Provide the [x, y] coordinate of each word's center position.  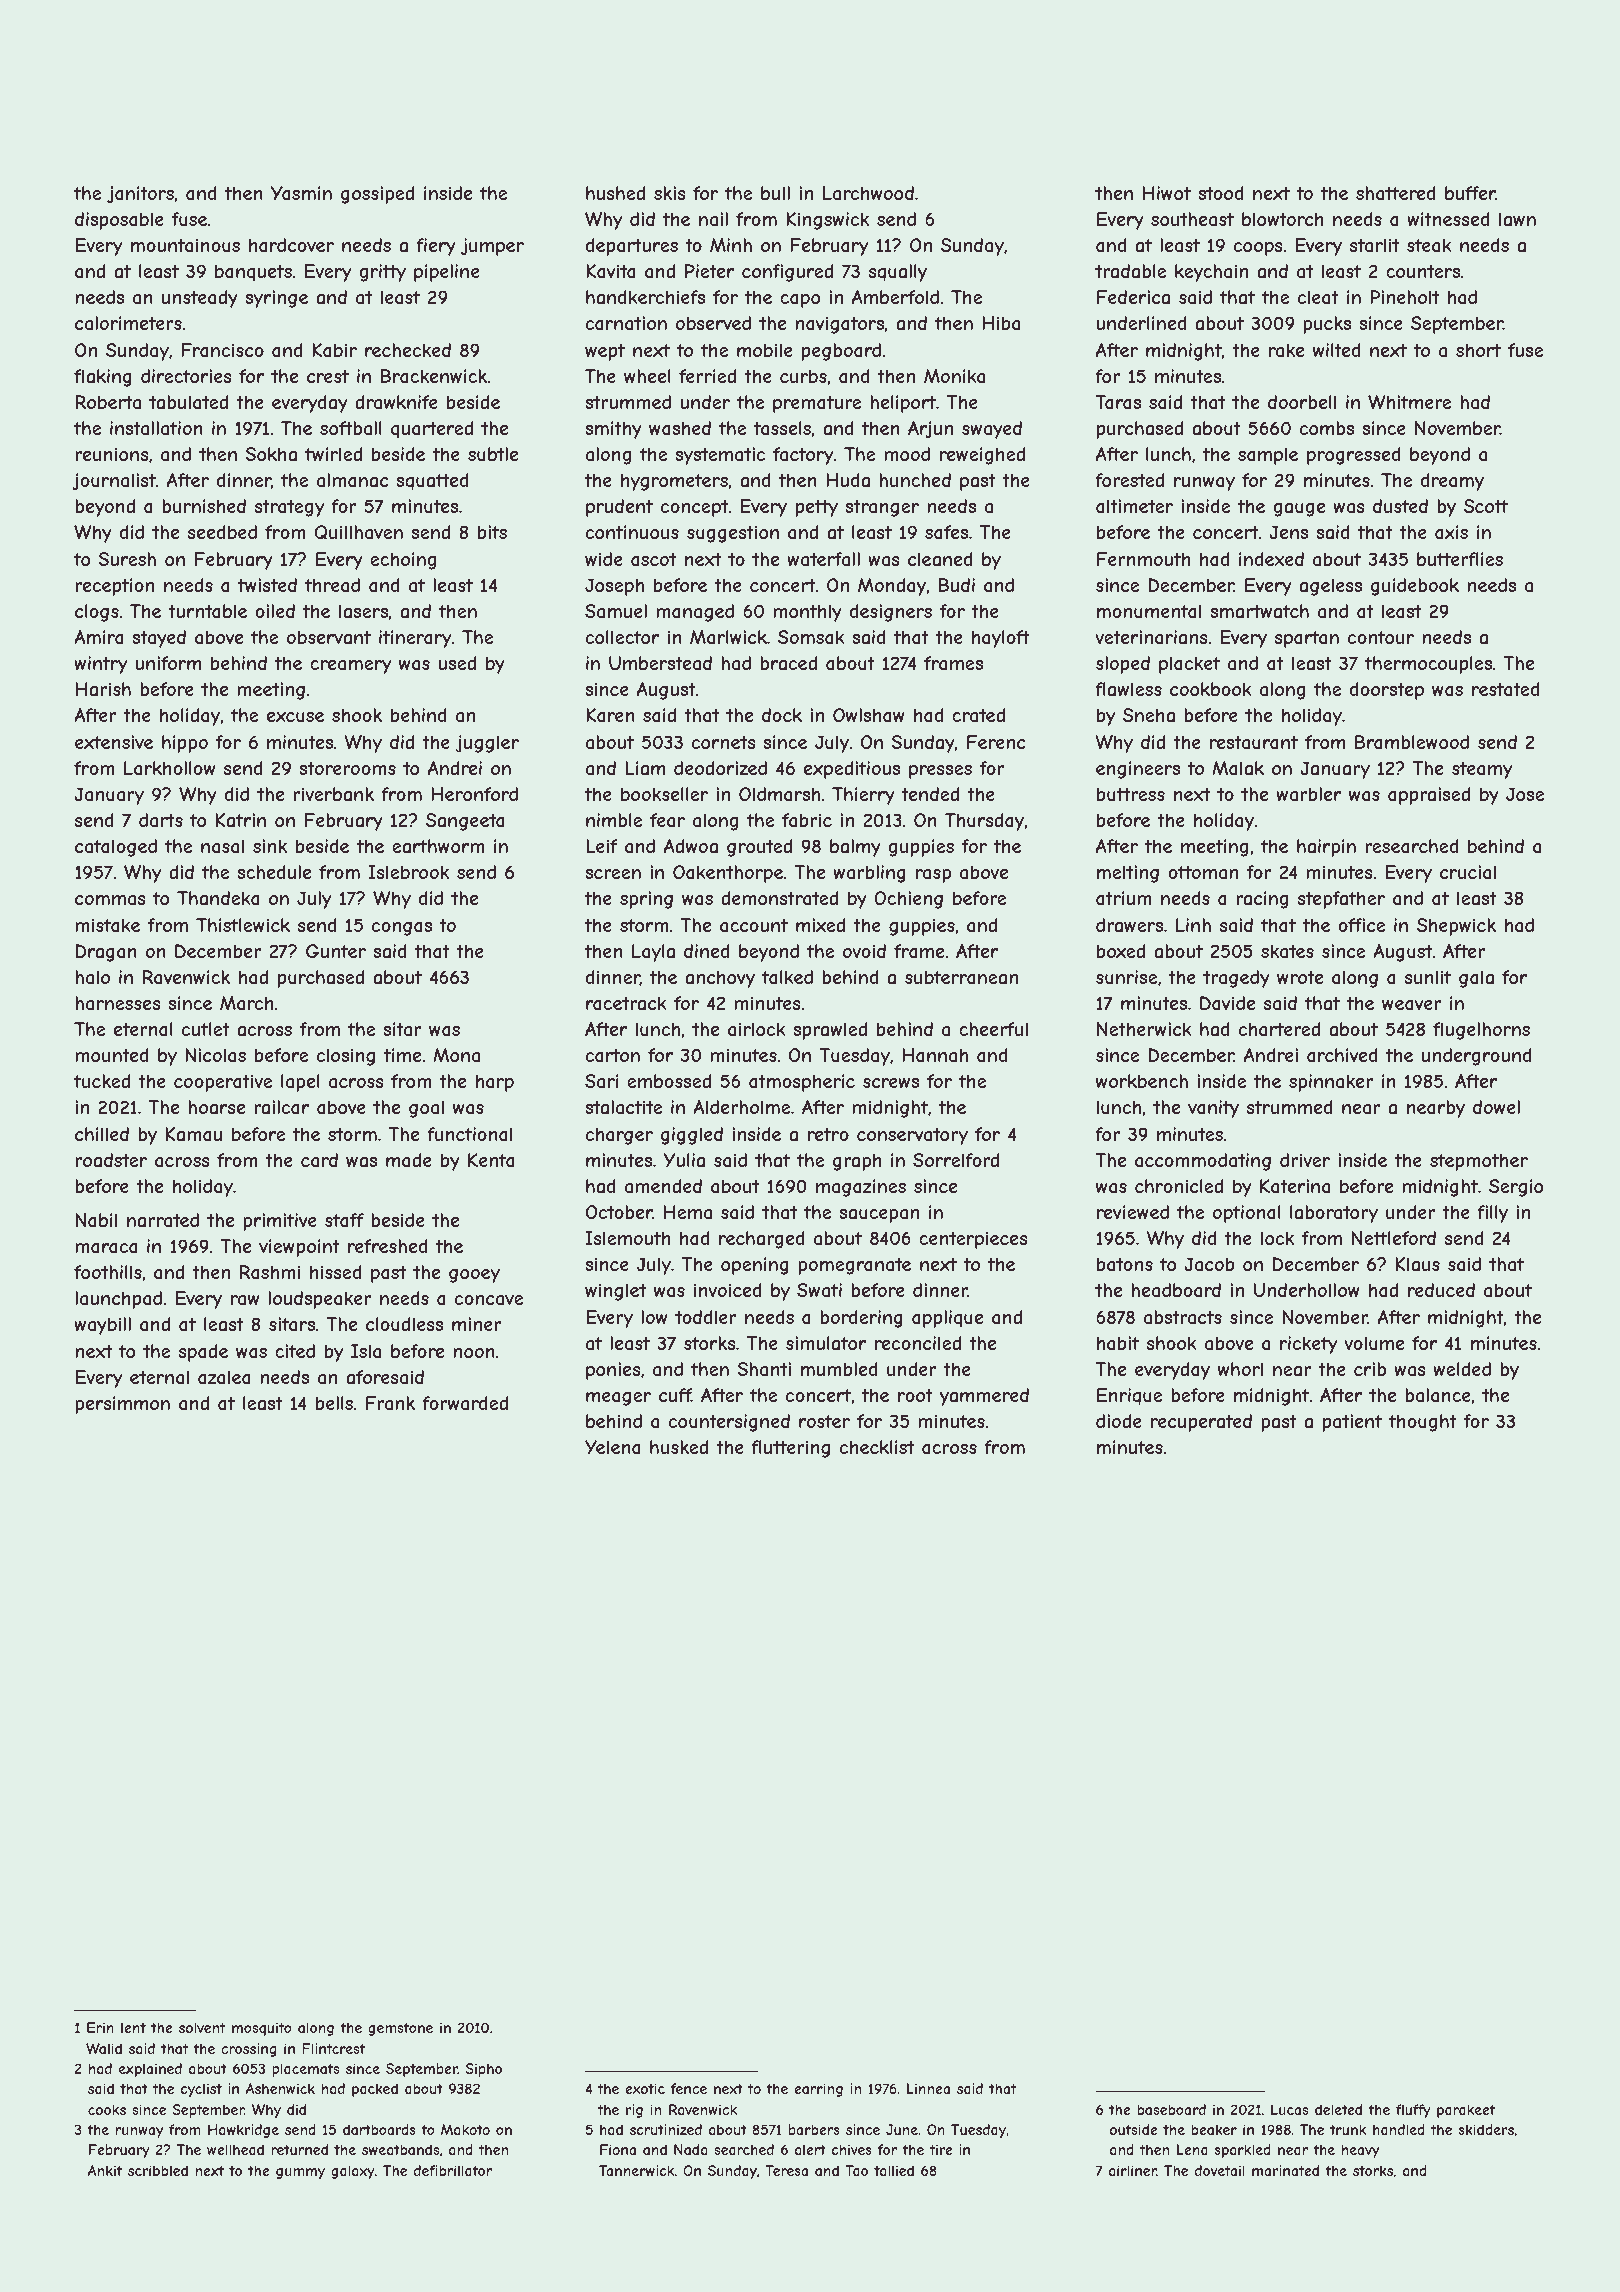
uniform [168, 663]
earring [818, 2090]
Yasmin [301, 193]
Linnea [928, 2088]
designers [891, 613]
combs [1327, 428]
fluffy [1413, 2111]
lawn [1517, 219]
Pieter [709, 271]
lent [133, 2027]
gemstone [400, 2029]
